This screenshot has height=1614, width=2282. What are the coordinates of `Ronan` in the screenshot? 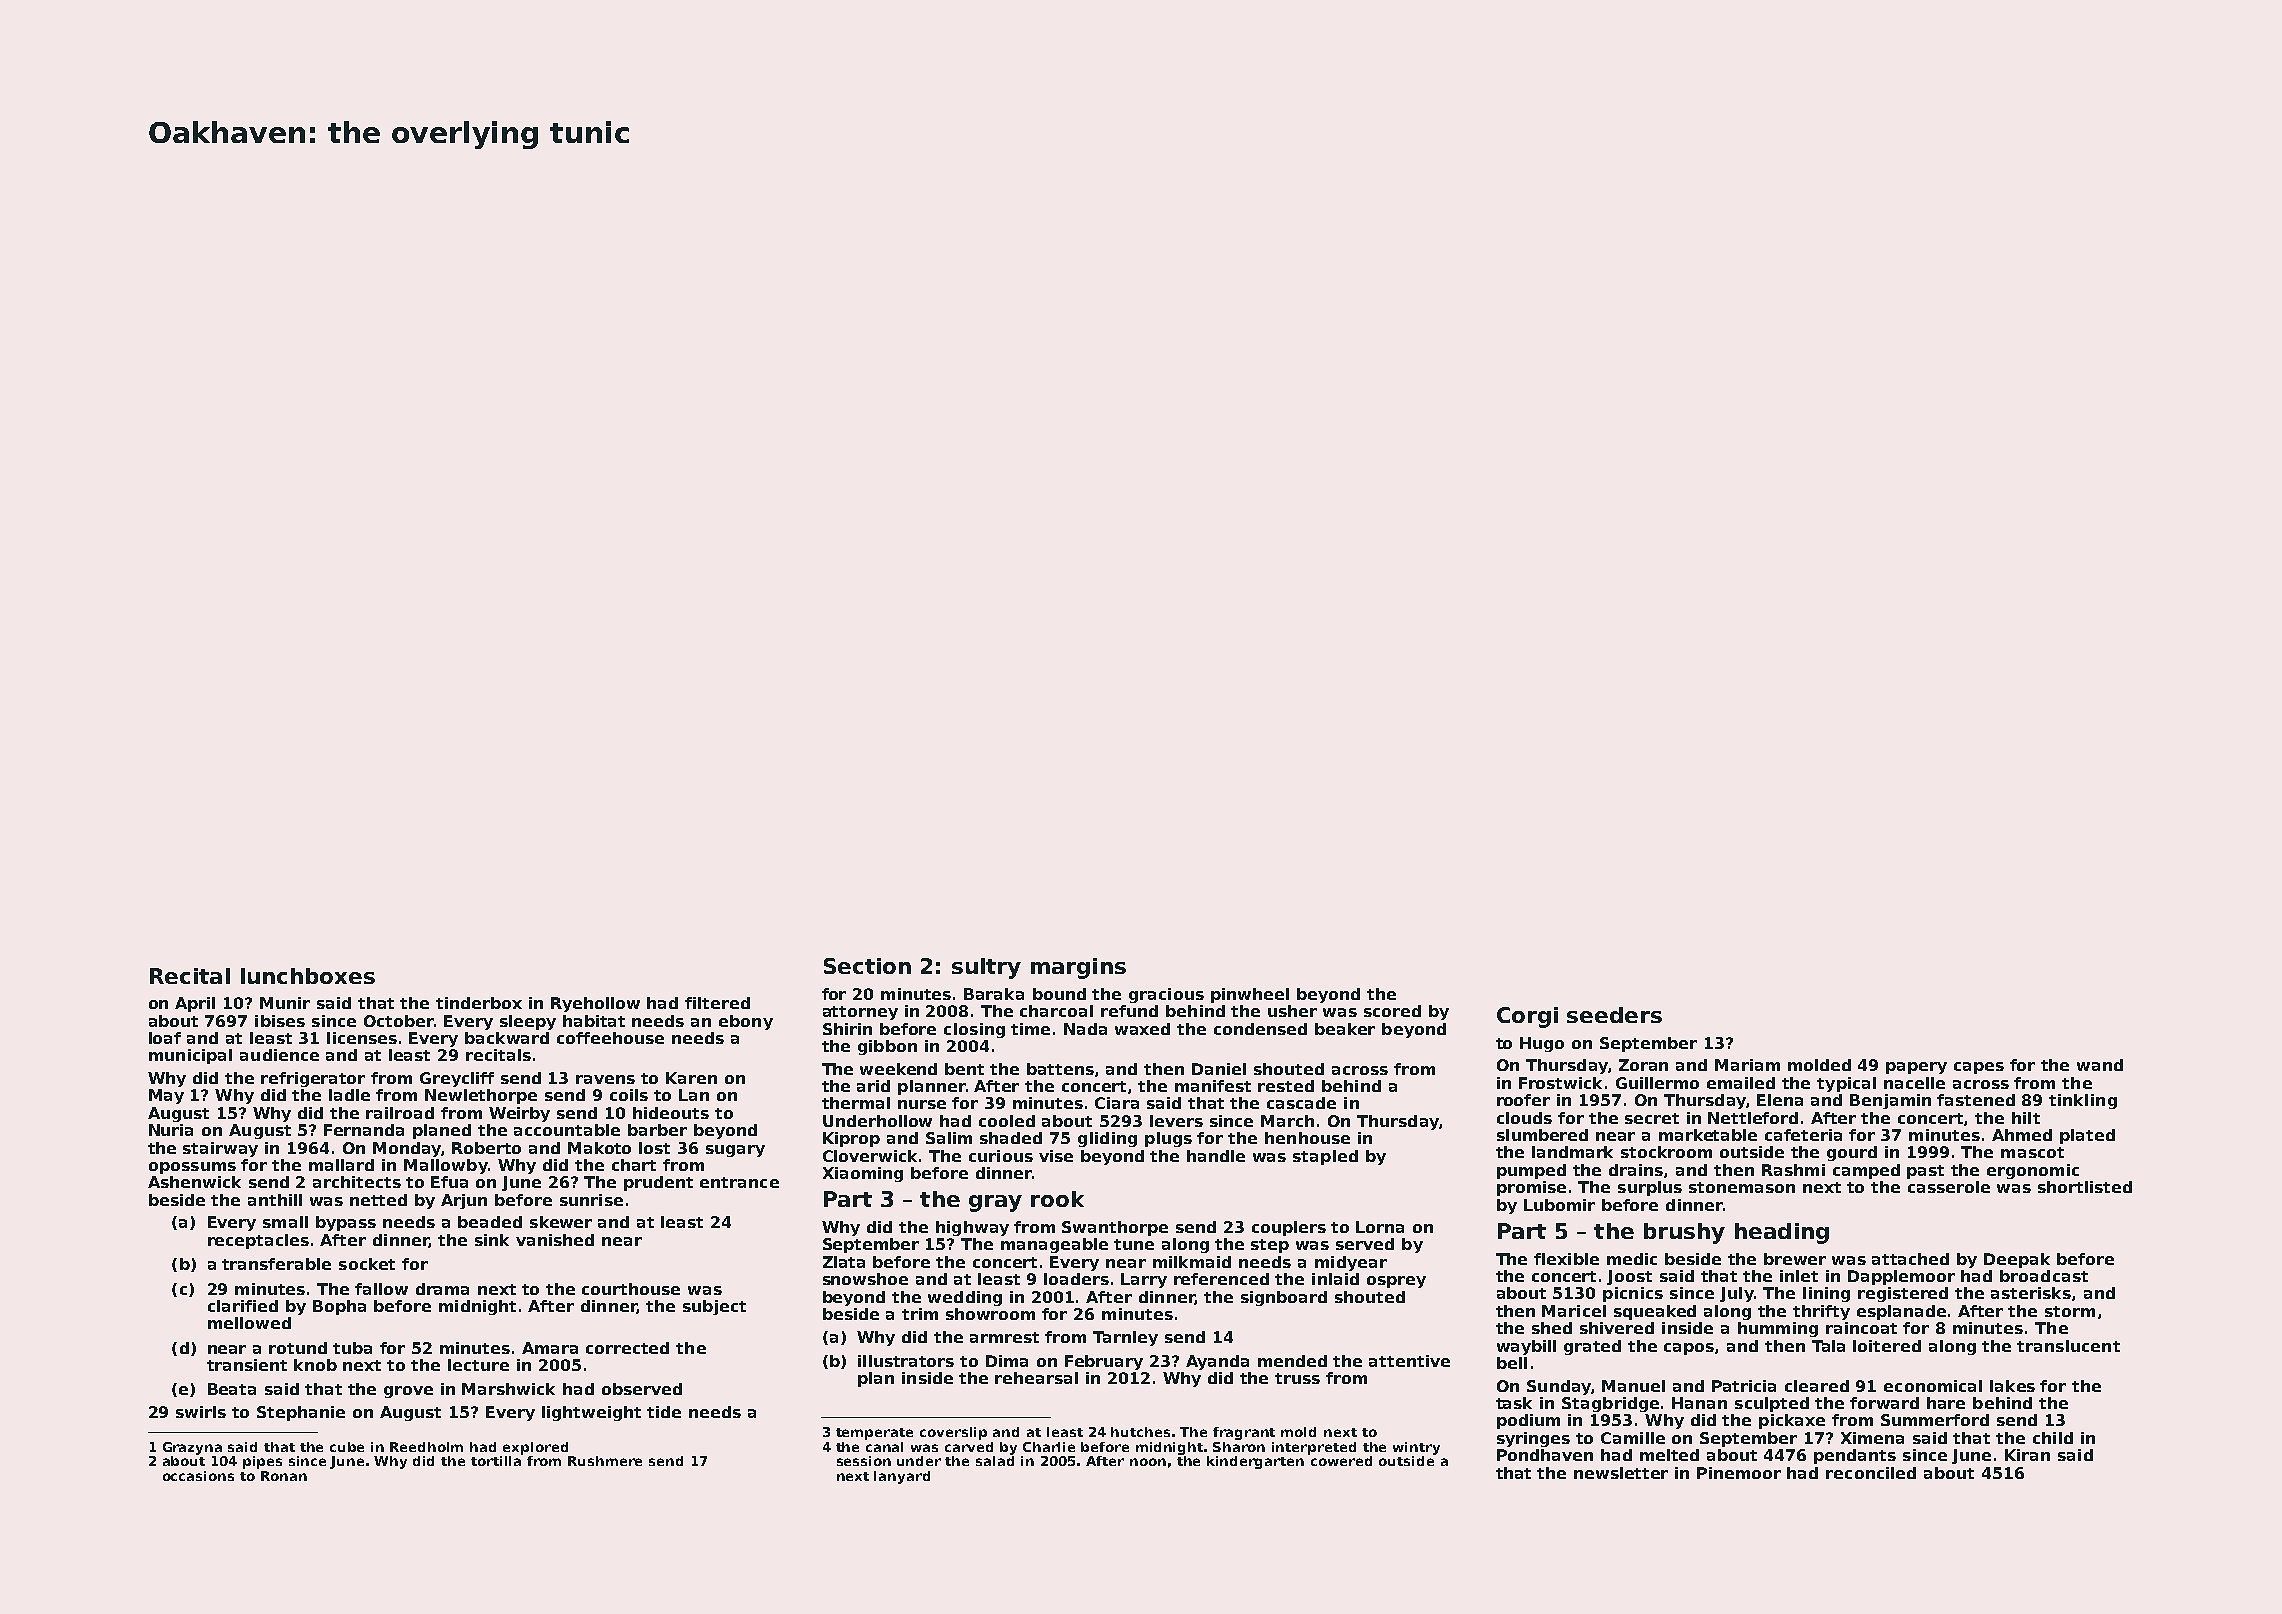 It's located at (284, 1476).
